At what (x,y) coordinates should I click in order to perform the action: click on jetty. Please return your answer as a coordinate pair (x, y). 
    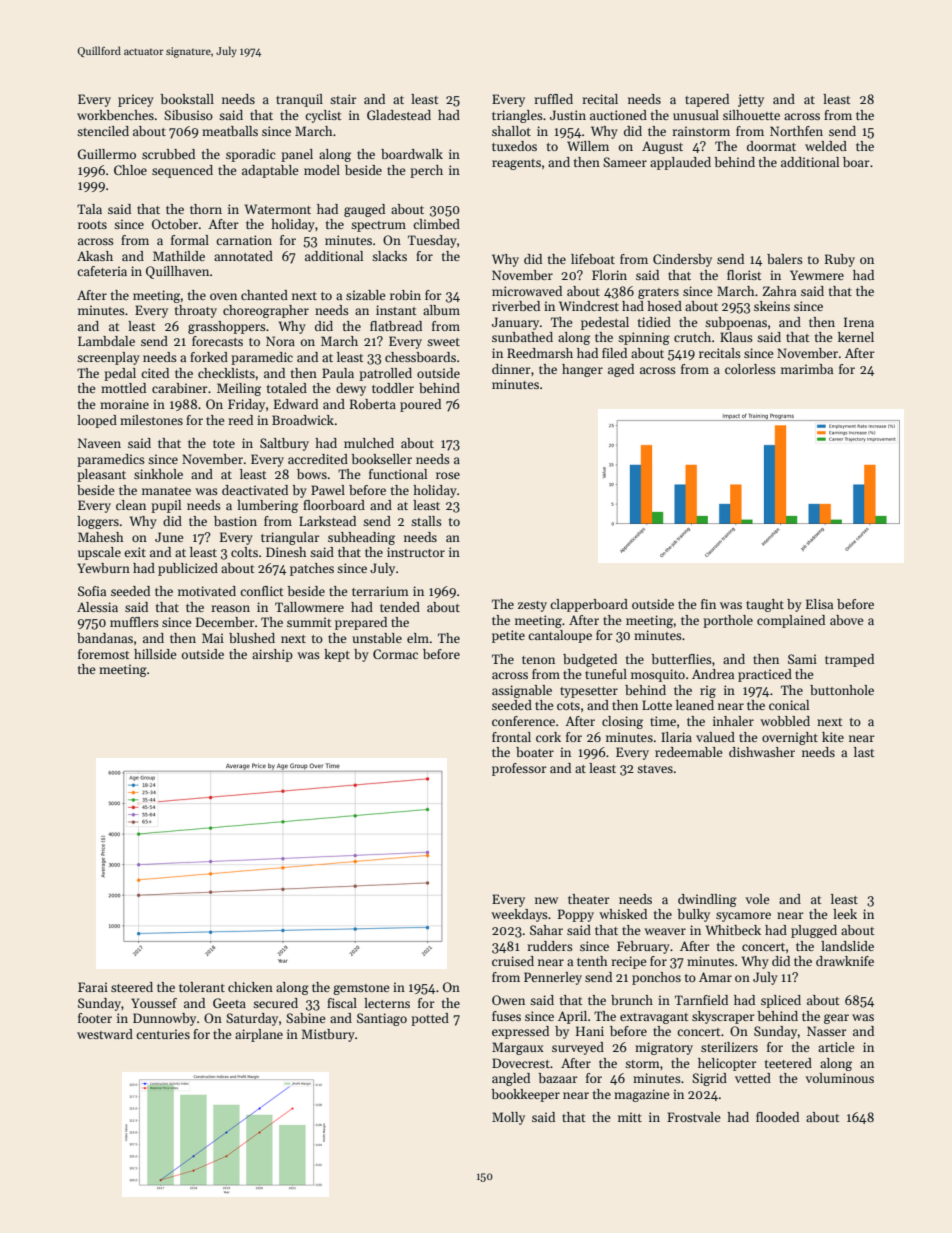
    Looking at the image, I should click on (751, 100).
